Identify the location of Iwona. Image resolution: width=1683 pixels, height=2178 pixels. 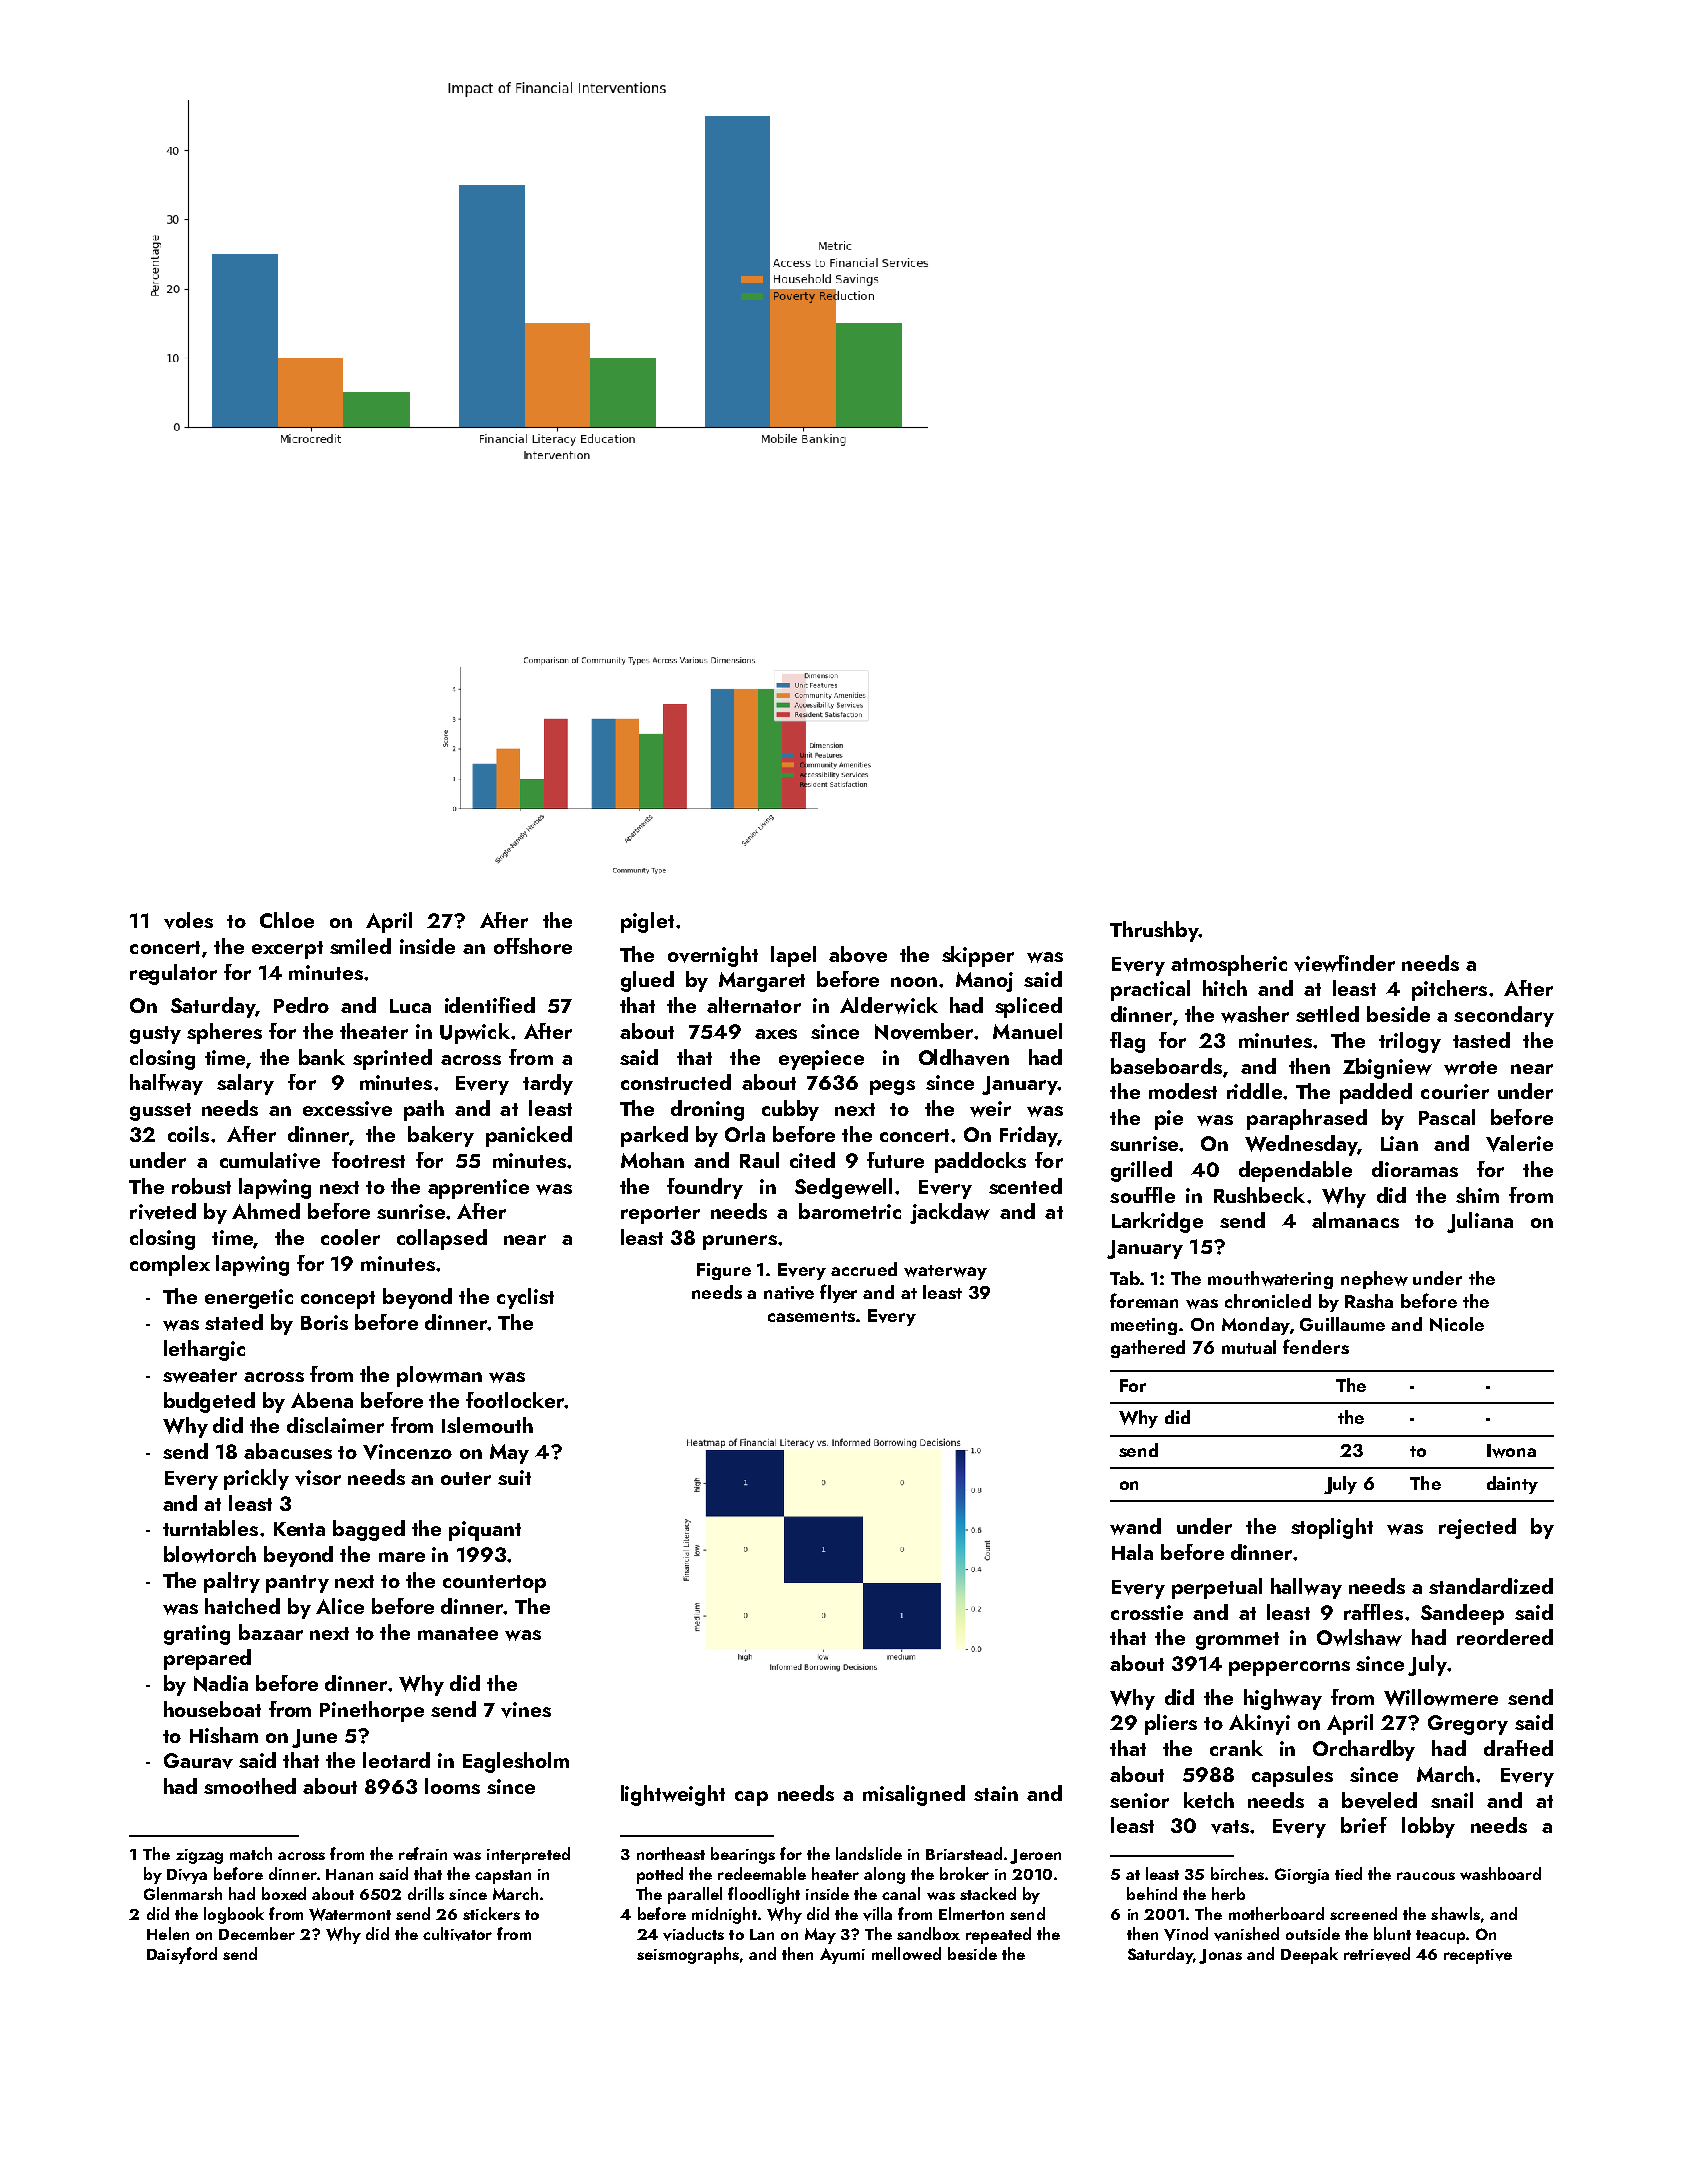
(1511, 1451).
